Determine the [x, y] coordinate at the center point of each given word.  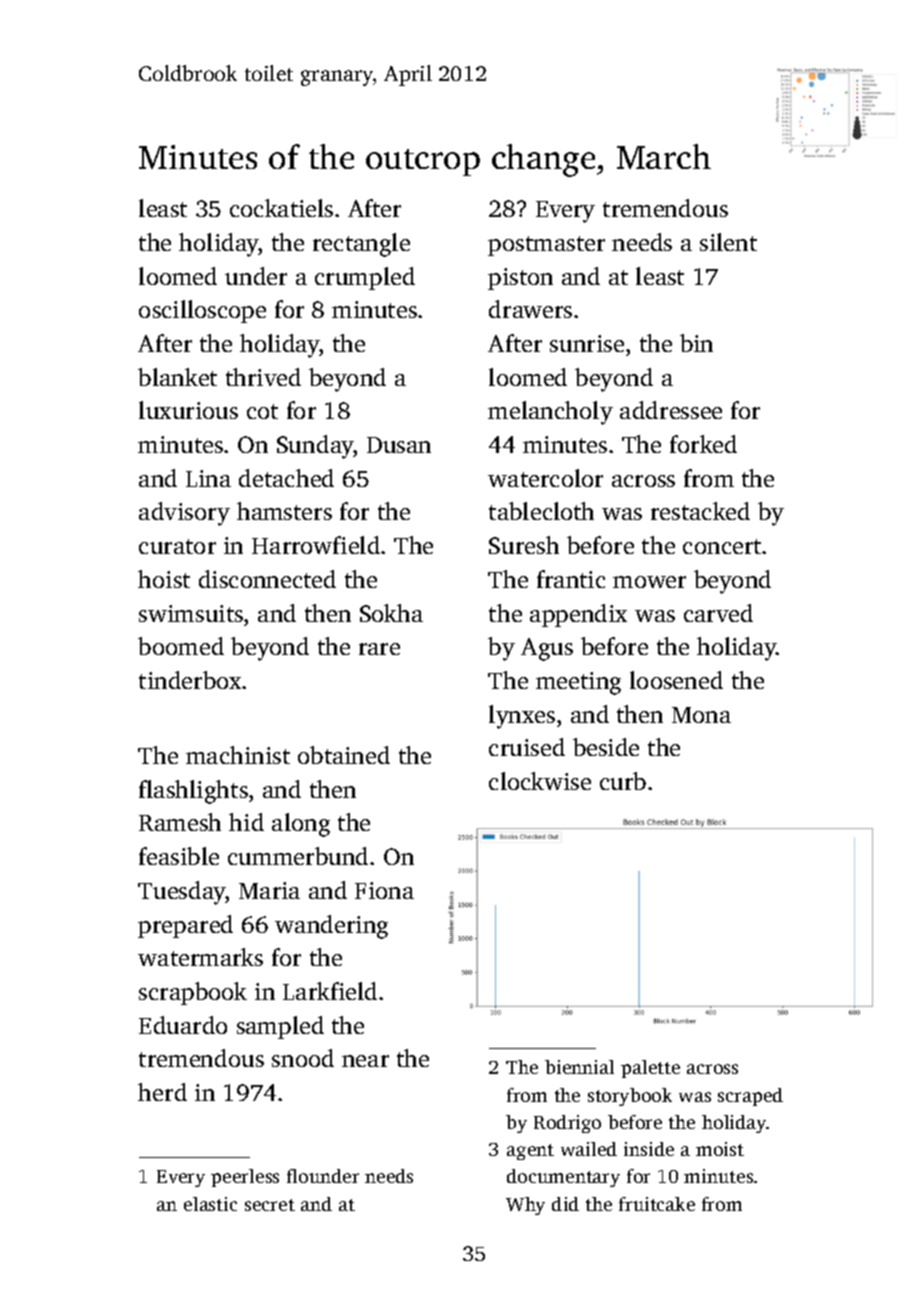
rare [379, 649]
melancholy [550, 413]
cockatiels [281, 208]
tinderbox [190, 680]
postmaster [546, 246]
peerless [245, 1178]
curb [623, 781]
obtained [344, 755]
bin [696, 343]
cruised [527, 747]
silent [728, 242]
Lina [208, 478]
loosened [676, 680]
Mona [701, 715]
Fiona [384, 890]
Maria [269, 890]
